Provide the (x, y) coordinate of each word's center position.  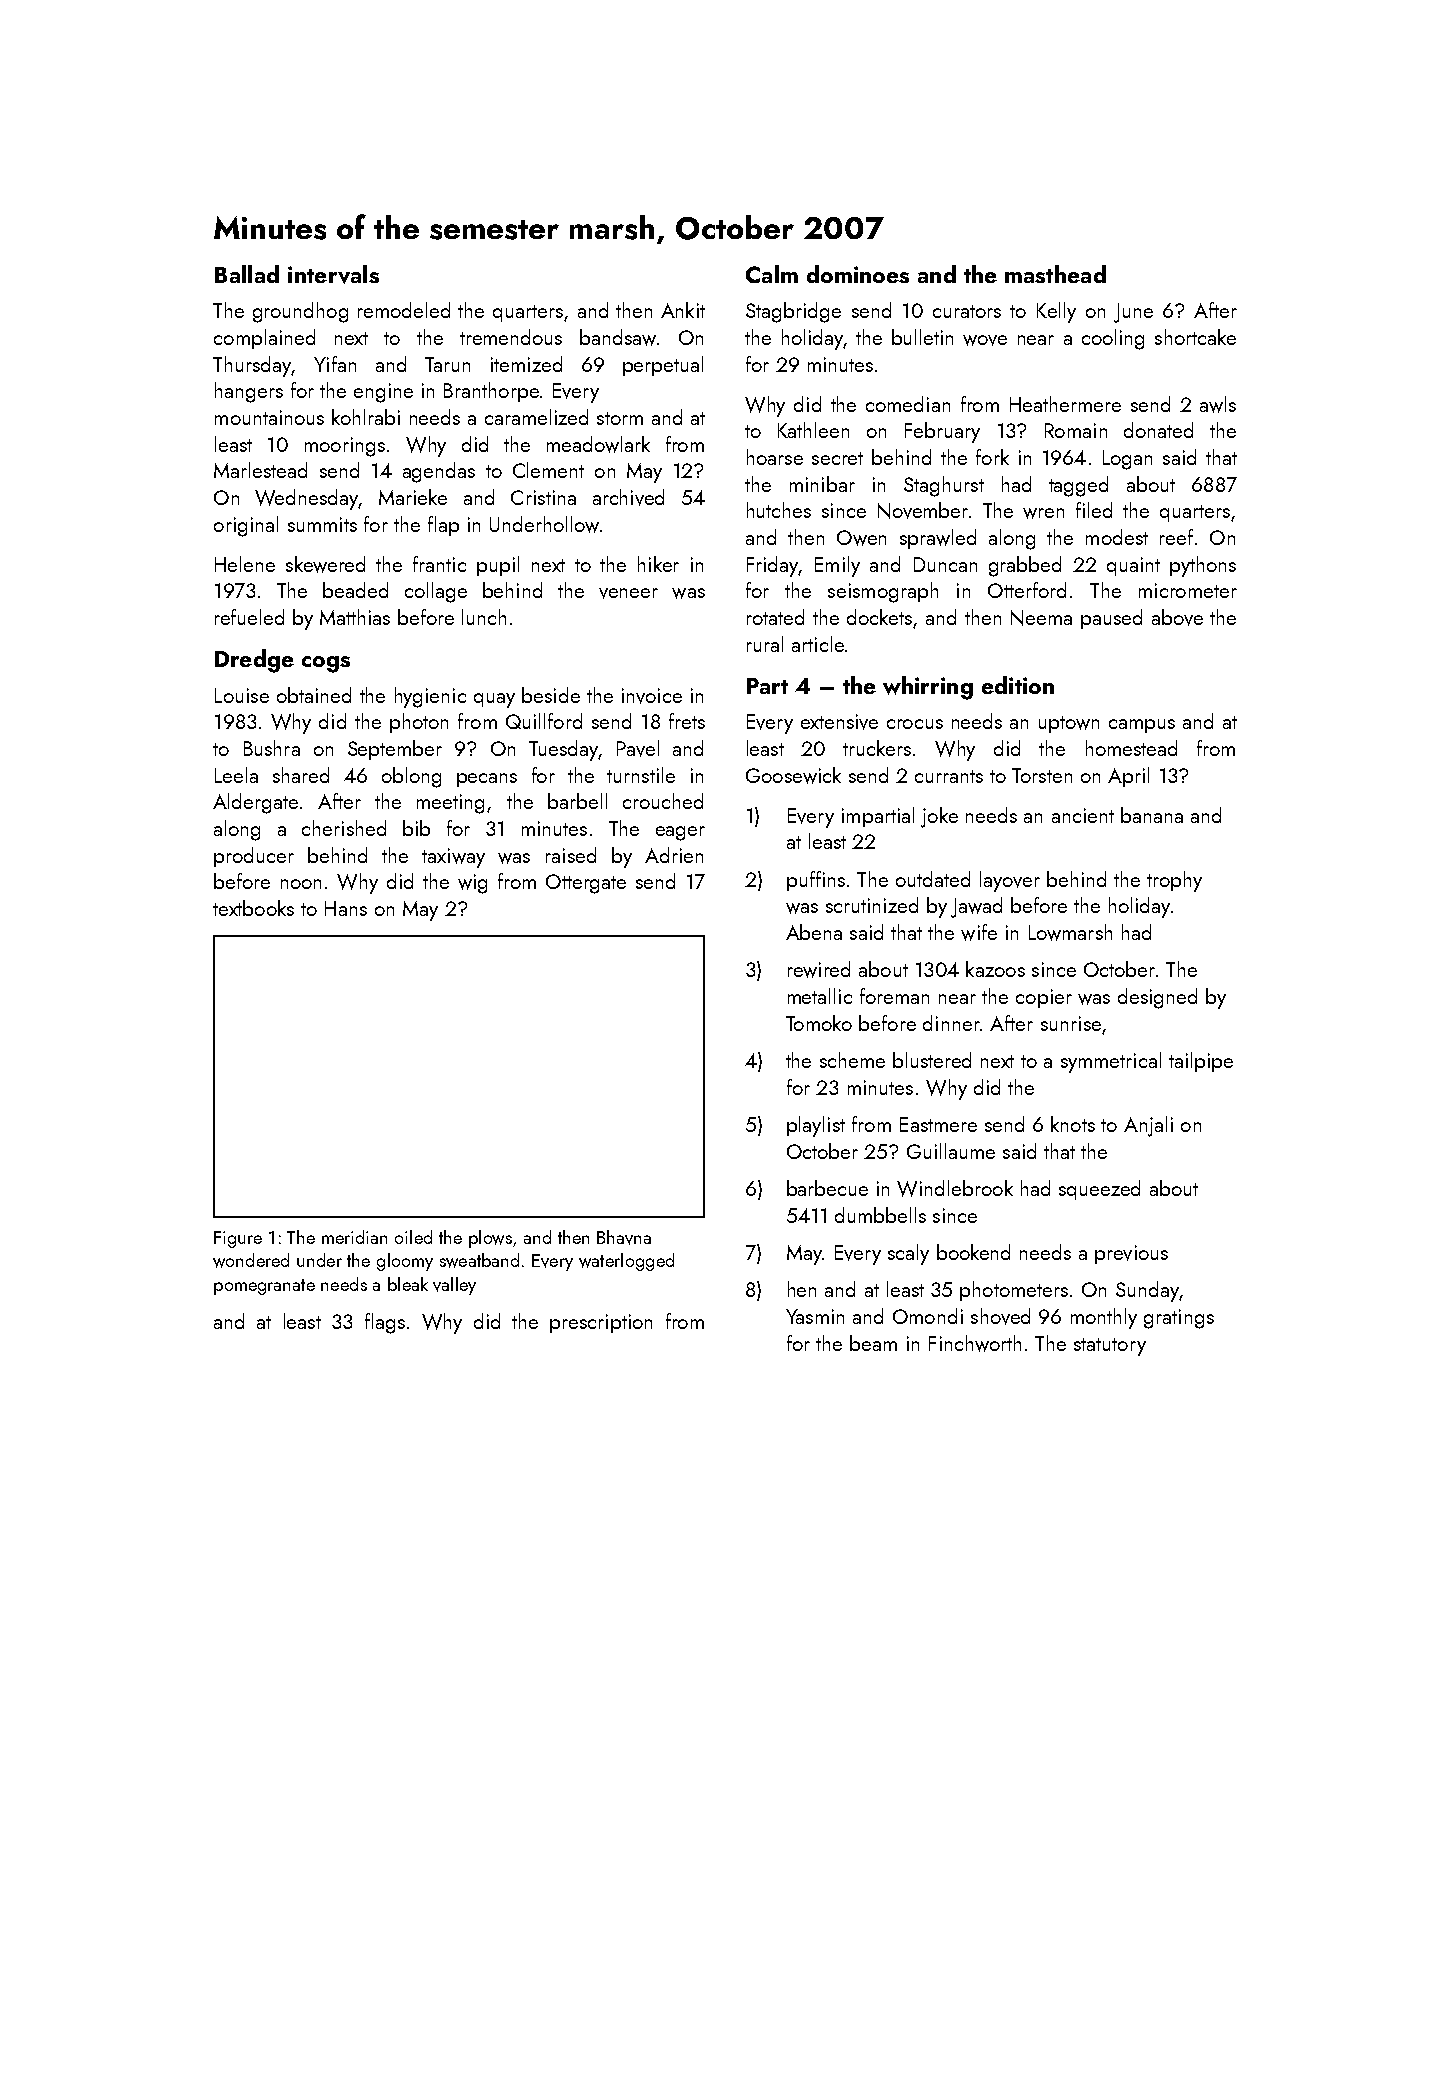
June (1133, 313)
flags (385, 1323)
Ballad (247, 274)
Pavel (638, 748)
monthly (1104, 1318)
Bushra (272, 748)
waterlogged (626, 1262)
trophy (1174, 881)
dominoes (858, 274)
